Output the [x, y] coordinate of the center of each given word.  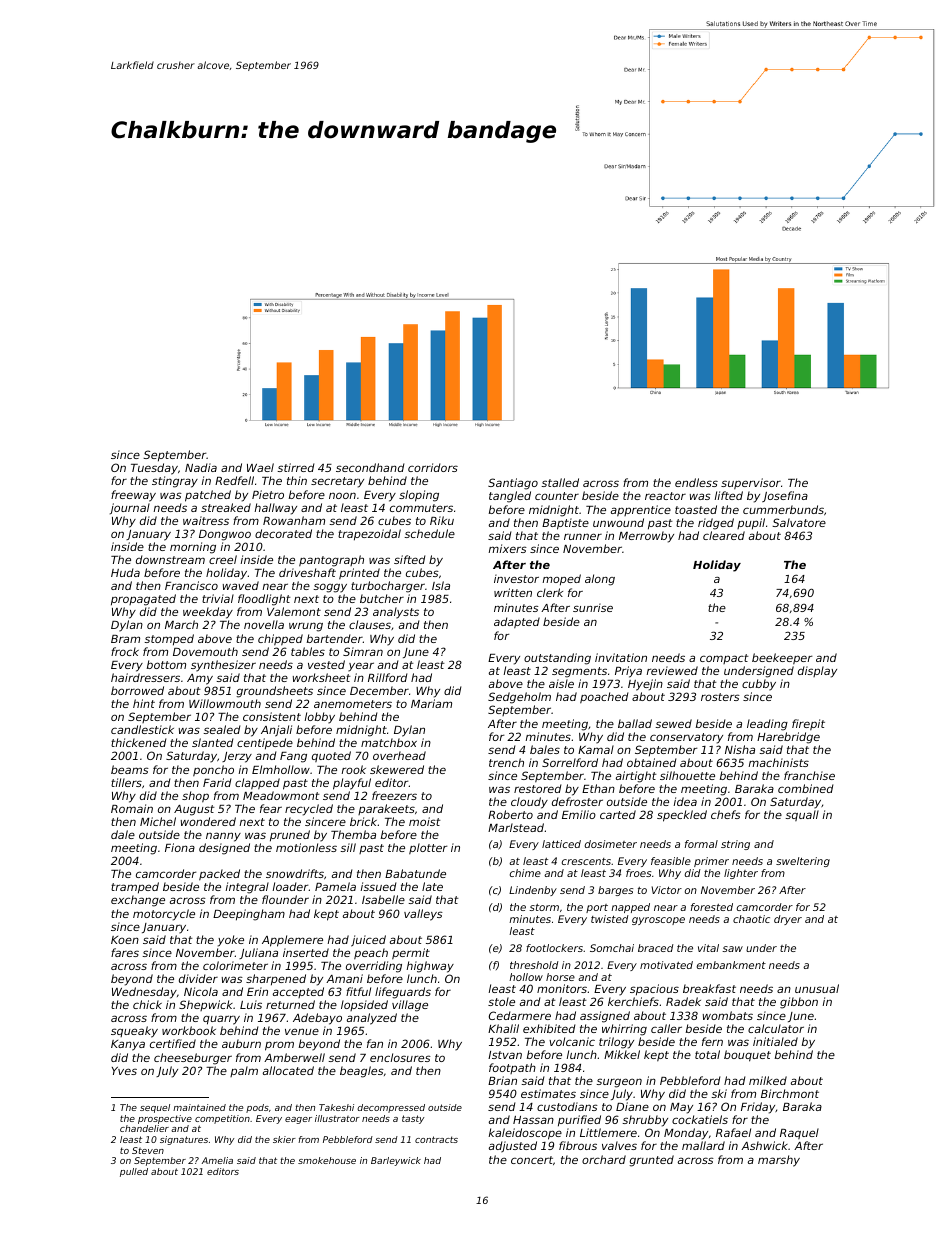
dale [123, 834]
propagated [143, 600]
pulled [134, 1172]
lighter [741, 874]
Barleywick [396, 1161]
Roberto [510, 814]
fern [712, 1041]
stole [501, 1001]
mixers [508, 548]
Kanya [128, 1045]
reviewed [672, 670]
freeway [133, 496]
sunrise [593, 607]
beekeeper [782, 659]
